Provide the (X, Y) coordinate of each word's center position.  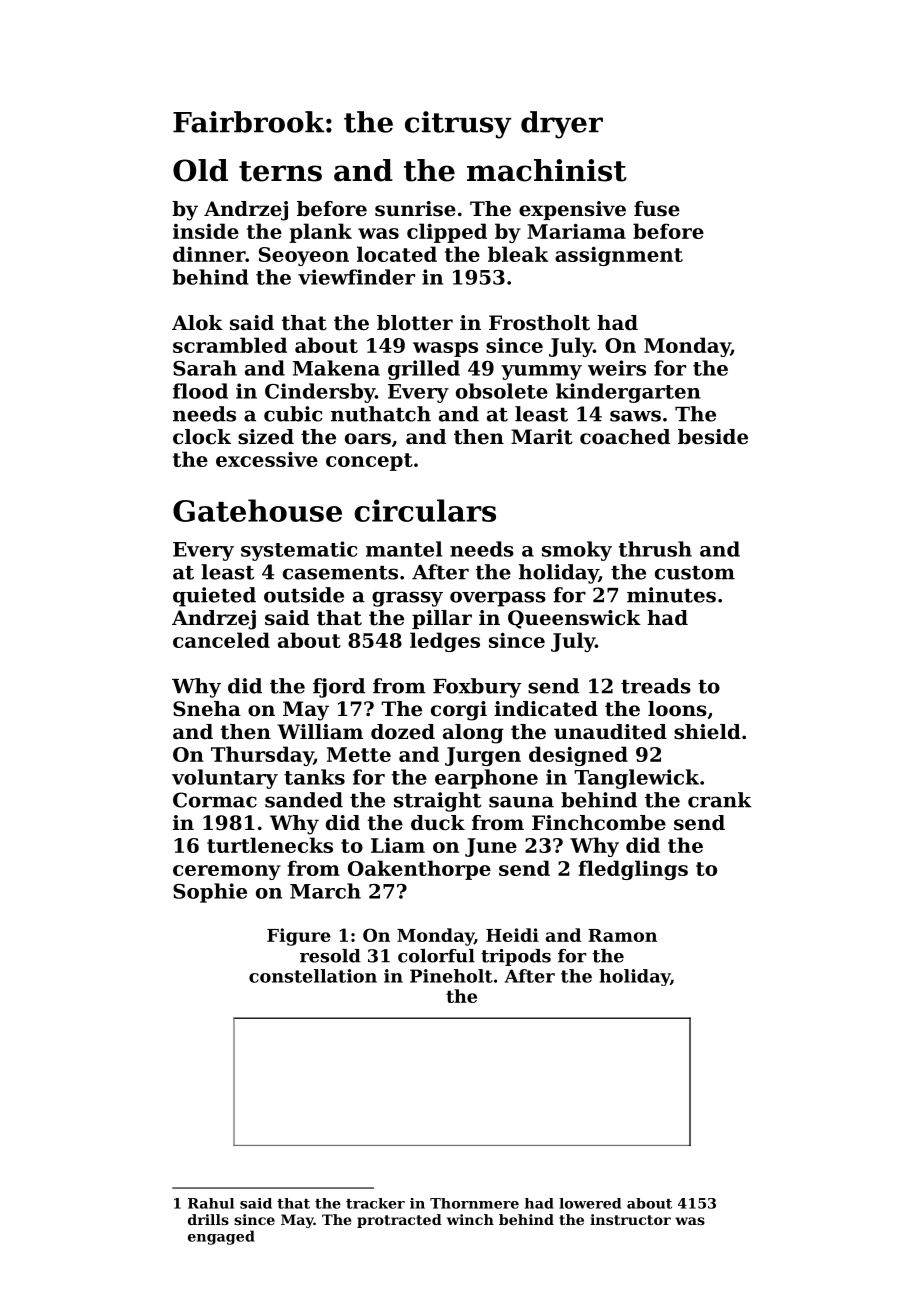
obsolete (502, 391)
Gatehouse (257, 510)
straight (437, 802)
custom (695, 573)
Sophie (210, 893)
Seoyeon (304, 256)
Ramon (622, 935)
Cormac (215, 800)
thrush (655, 549)
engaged (221, 1237)
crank (720, 800)
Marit (542, 437)
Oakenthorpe (419, 870)
